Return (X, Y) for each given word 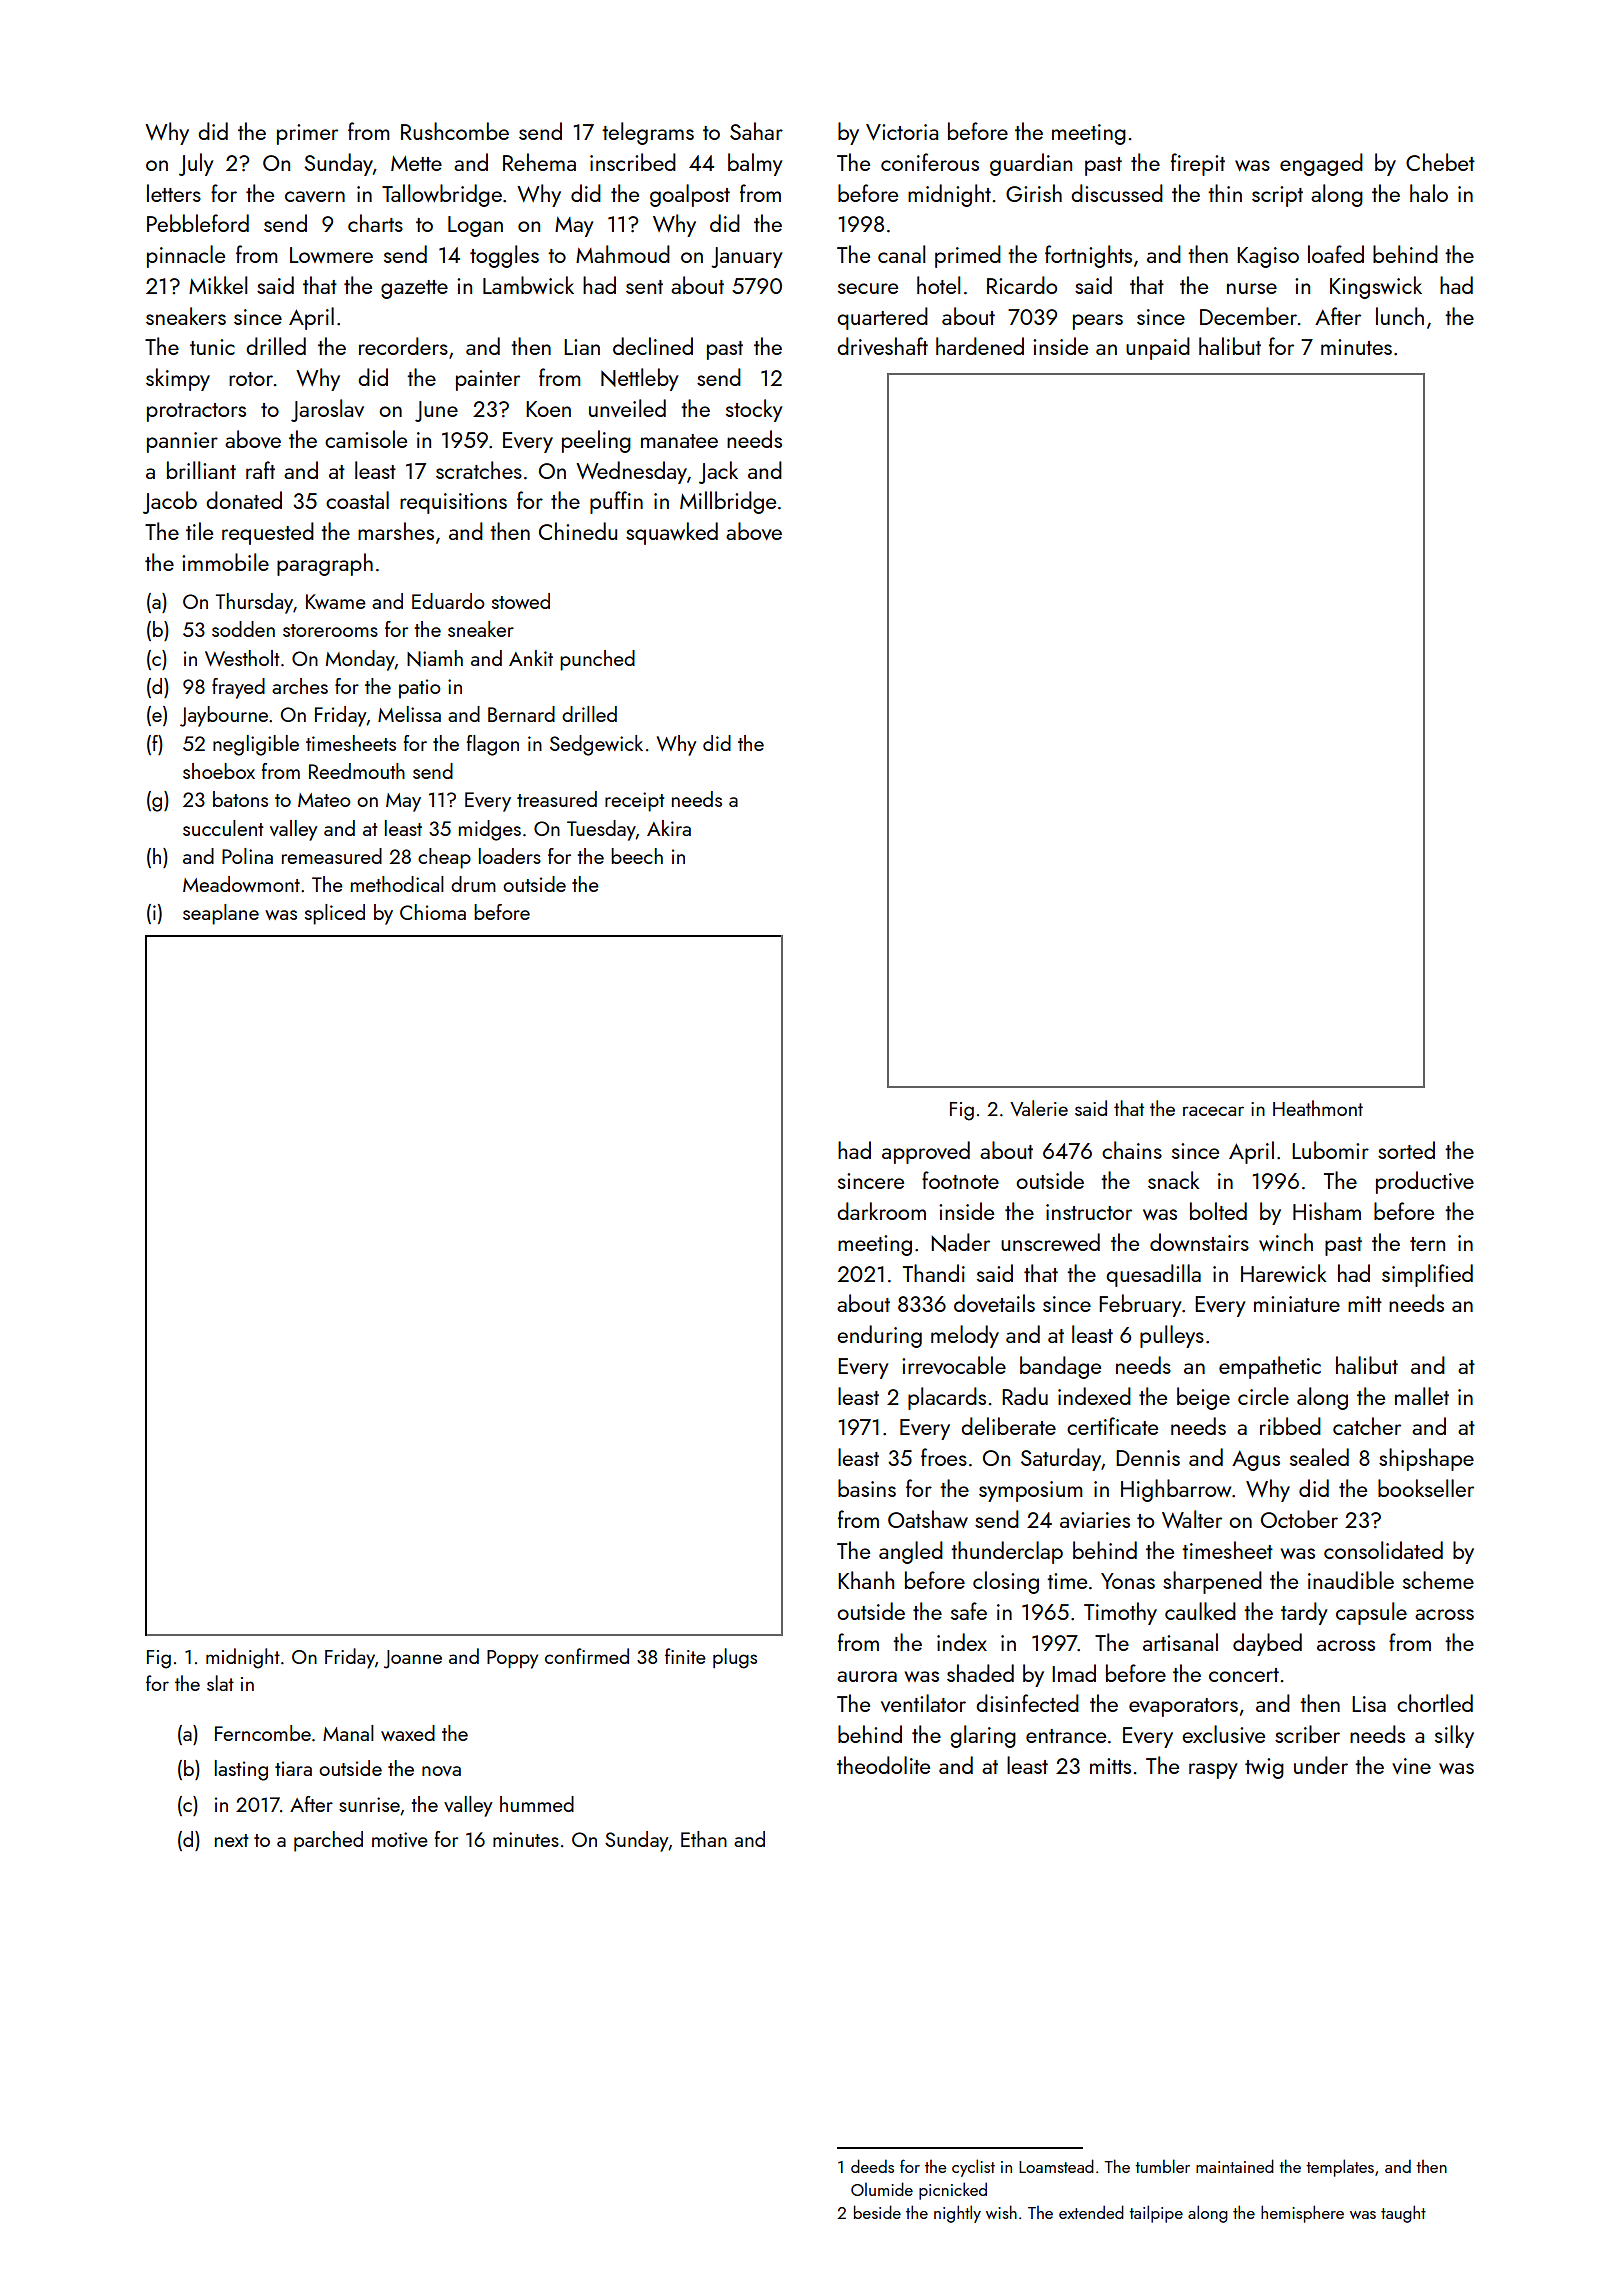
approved (926, 1152)
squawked (672, 533)
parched (328, 1841)
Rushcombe (455, 131)
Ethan (704, 1839)
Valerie (1039, 1108)
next (232, 1840)
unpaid (1158, 348)
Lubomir (1330, 1150)
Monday (360, 660)
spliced (335, 914)
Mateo (324, 800)
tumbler (1162, 2166)
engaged (1321, 164)
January (747, 257)
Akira (669, 828)
